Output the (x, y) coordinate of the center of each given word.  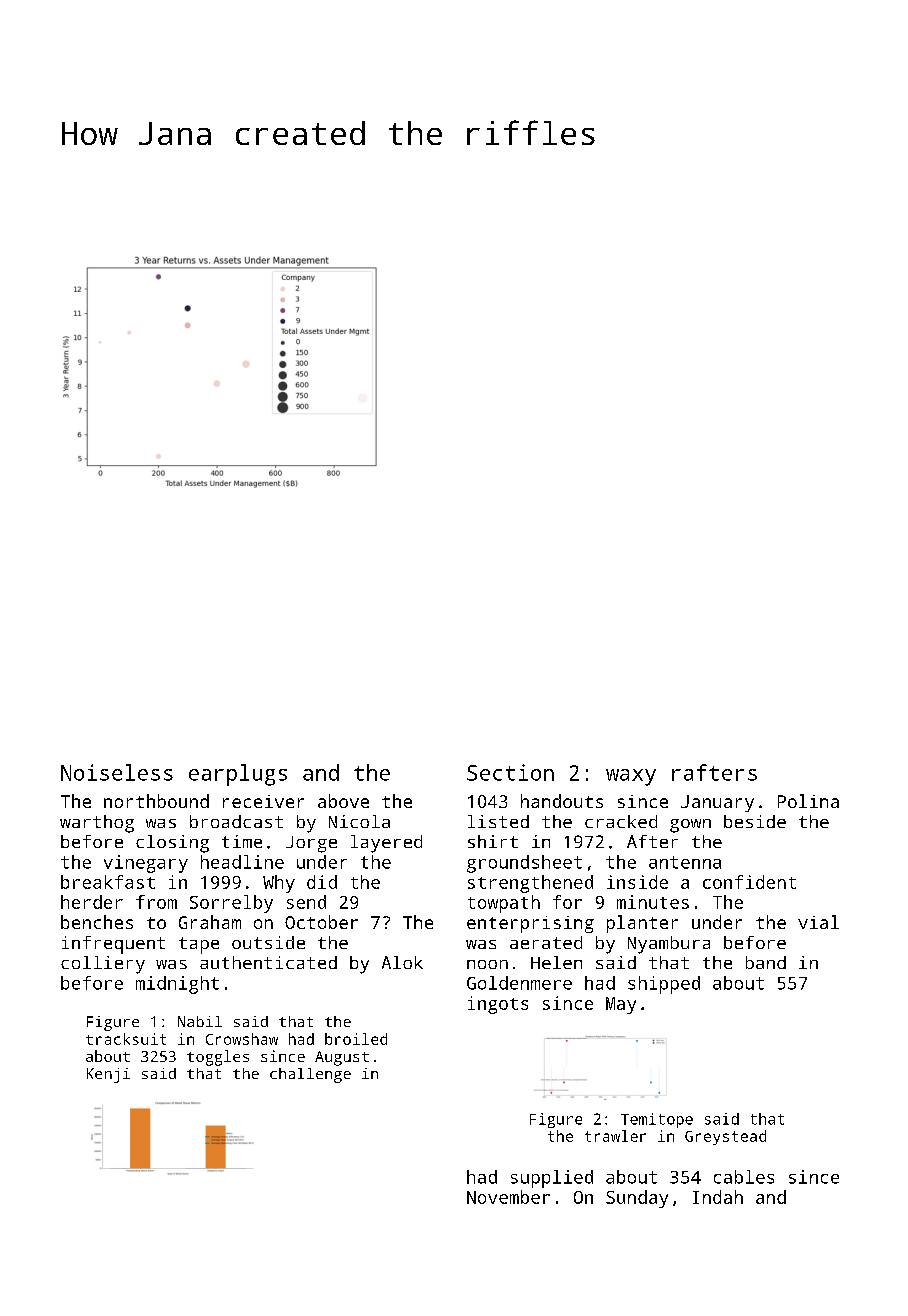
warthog (97, 824)
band (766, 962)
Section (510, 772)
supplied (552, 1179)
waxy (631, 777)
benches (97, 922)
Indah (718, 1197)
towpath (504, 904)
